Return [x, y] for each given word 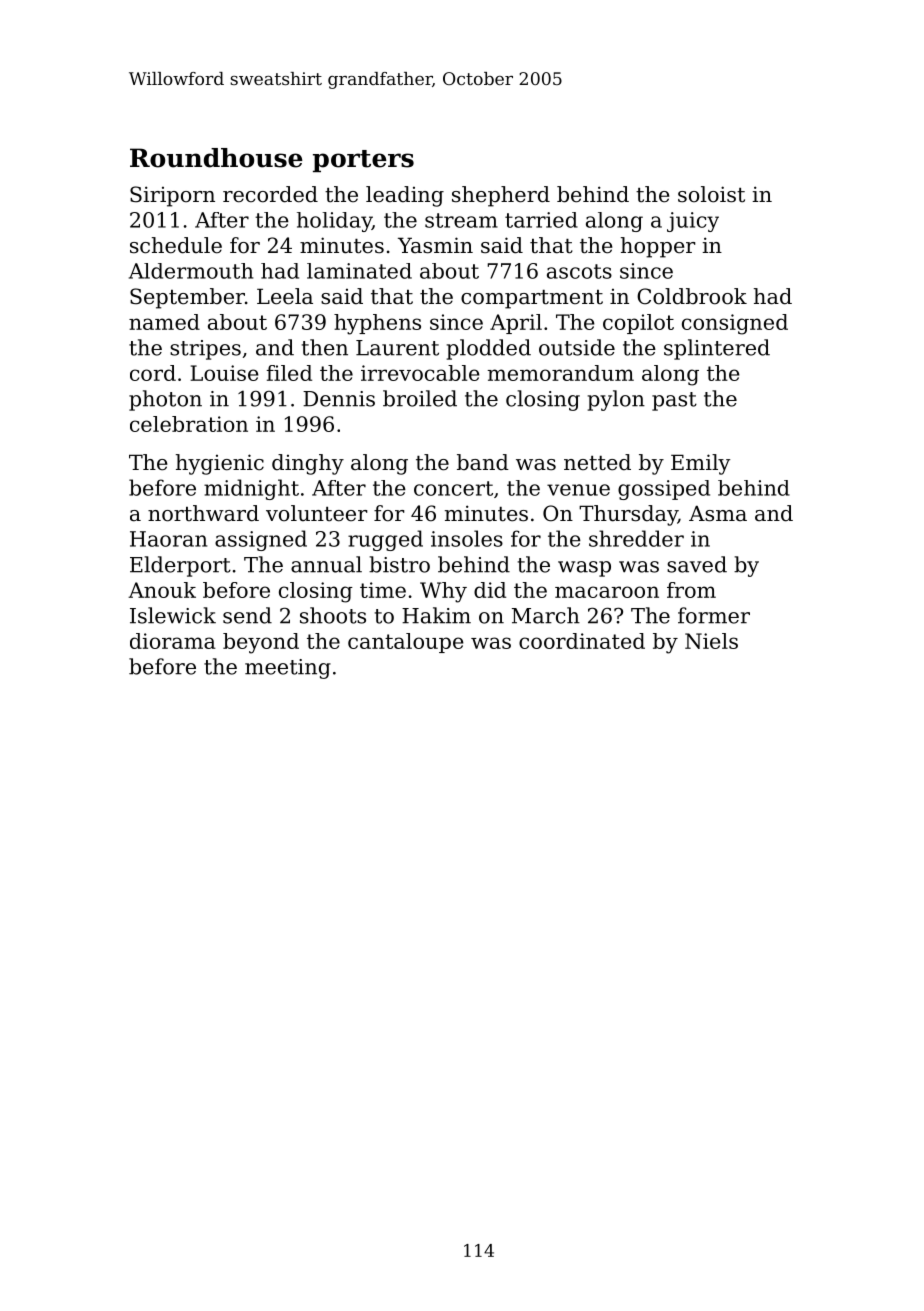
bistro [399, 564]
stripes [205, 350]
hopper [658, 247]
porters [363, 161]
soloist [711, 194]
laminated [359, 271]
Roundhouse [216, 158]
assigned [261, 540]
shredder [636, 538]
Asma [718, 513]
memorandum [561, 373]
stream [461, 220]
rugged [385, 540]
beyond [261, 643]
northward [203, 513]
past [674, 401]
